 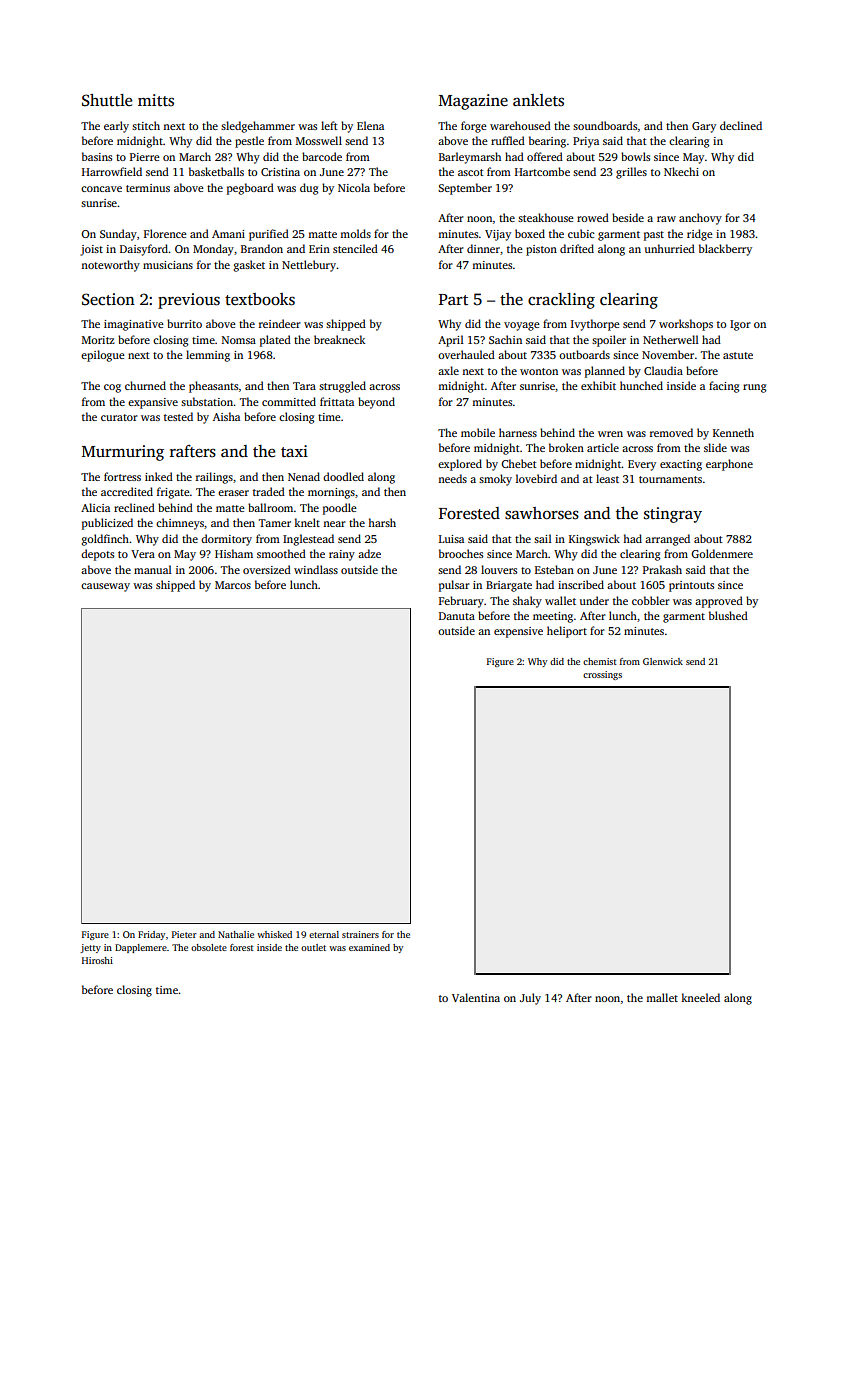 What do you see at coordinates (107, 100) in the screenshot?
I see `Shuttle` at bounding box center [107, 100].
